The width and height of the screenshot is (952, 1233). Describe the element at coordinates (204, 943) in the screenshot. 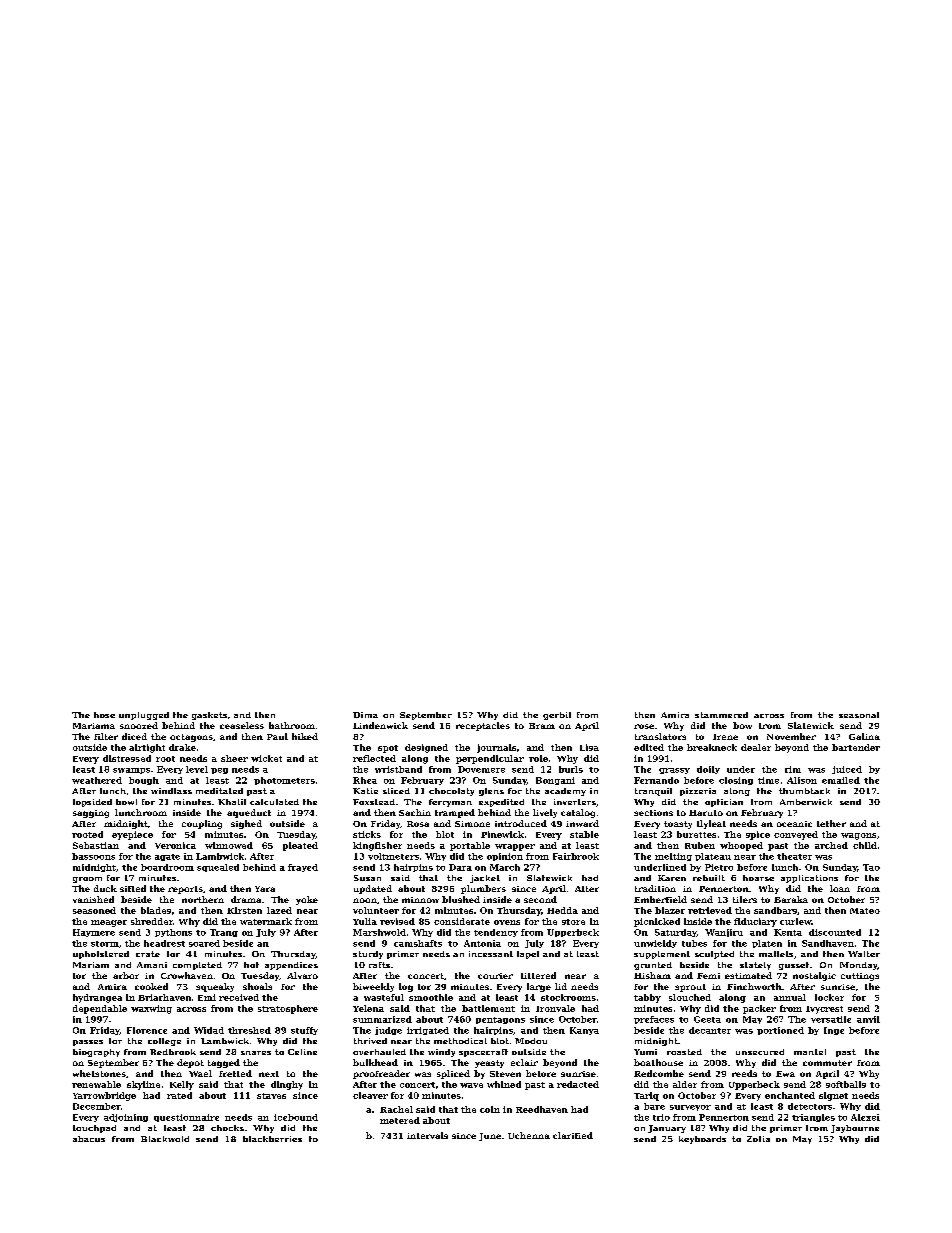

I see `soared` at that location.
